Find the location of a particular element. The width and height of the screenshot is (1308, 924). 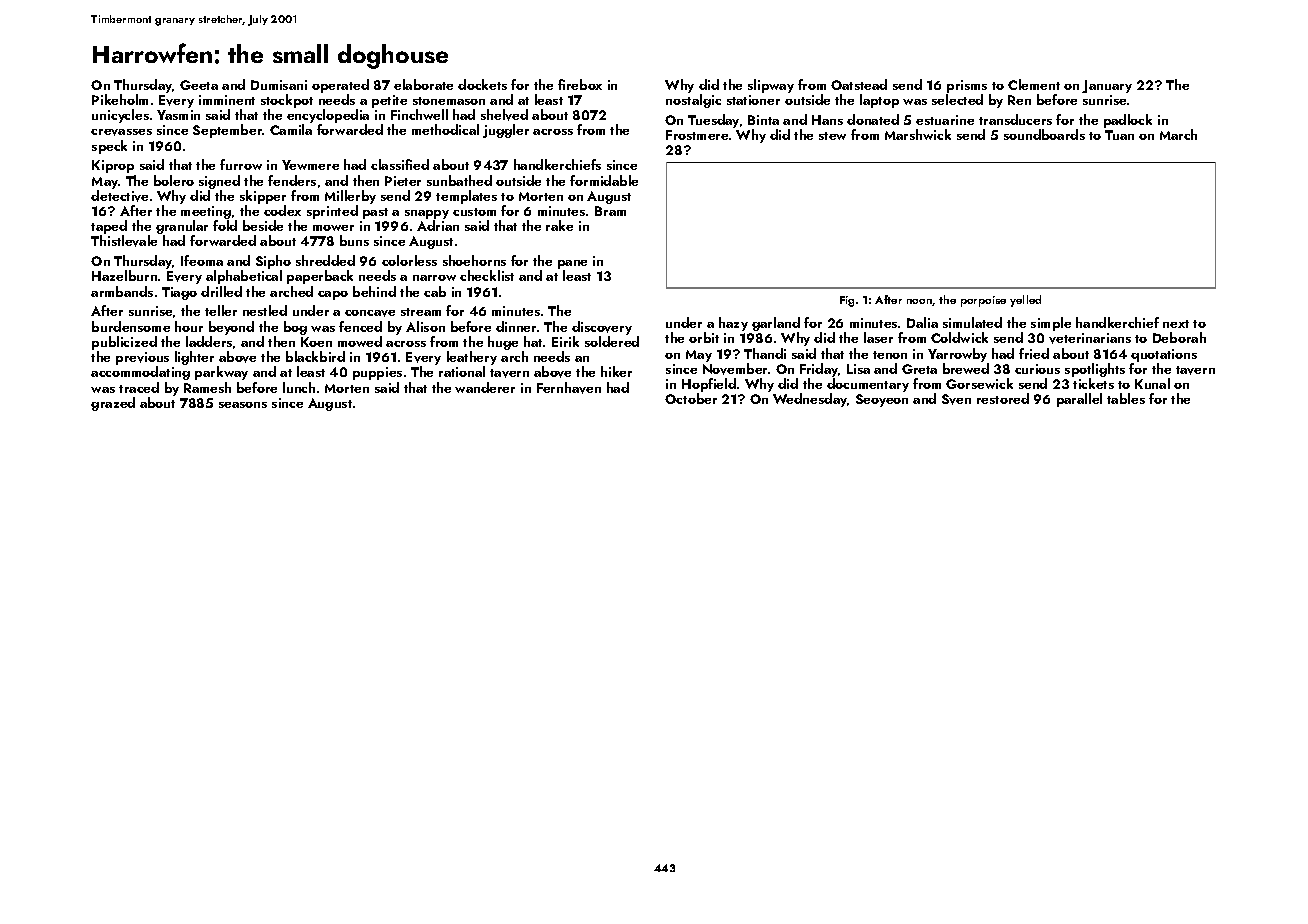

Ifeoma is located at coordinates (202, 260).
